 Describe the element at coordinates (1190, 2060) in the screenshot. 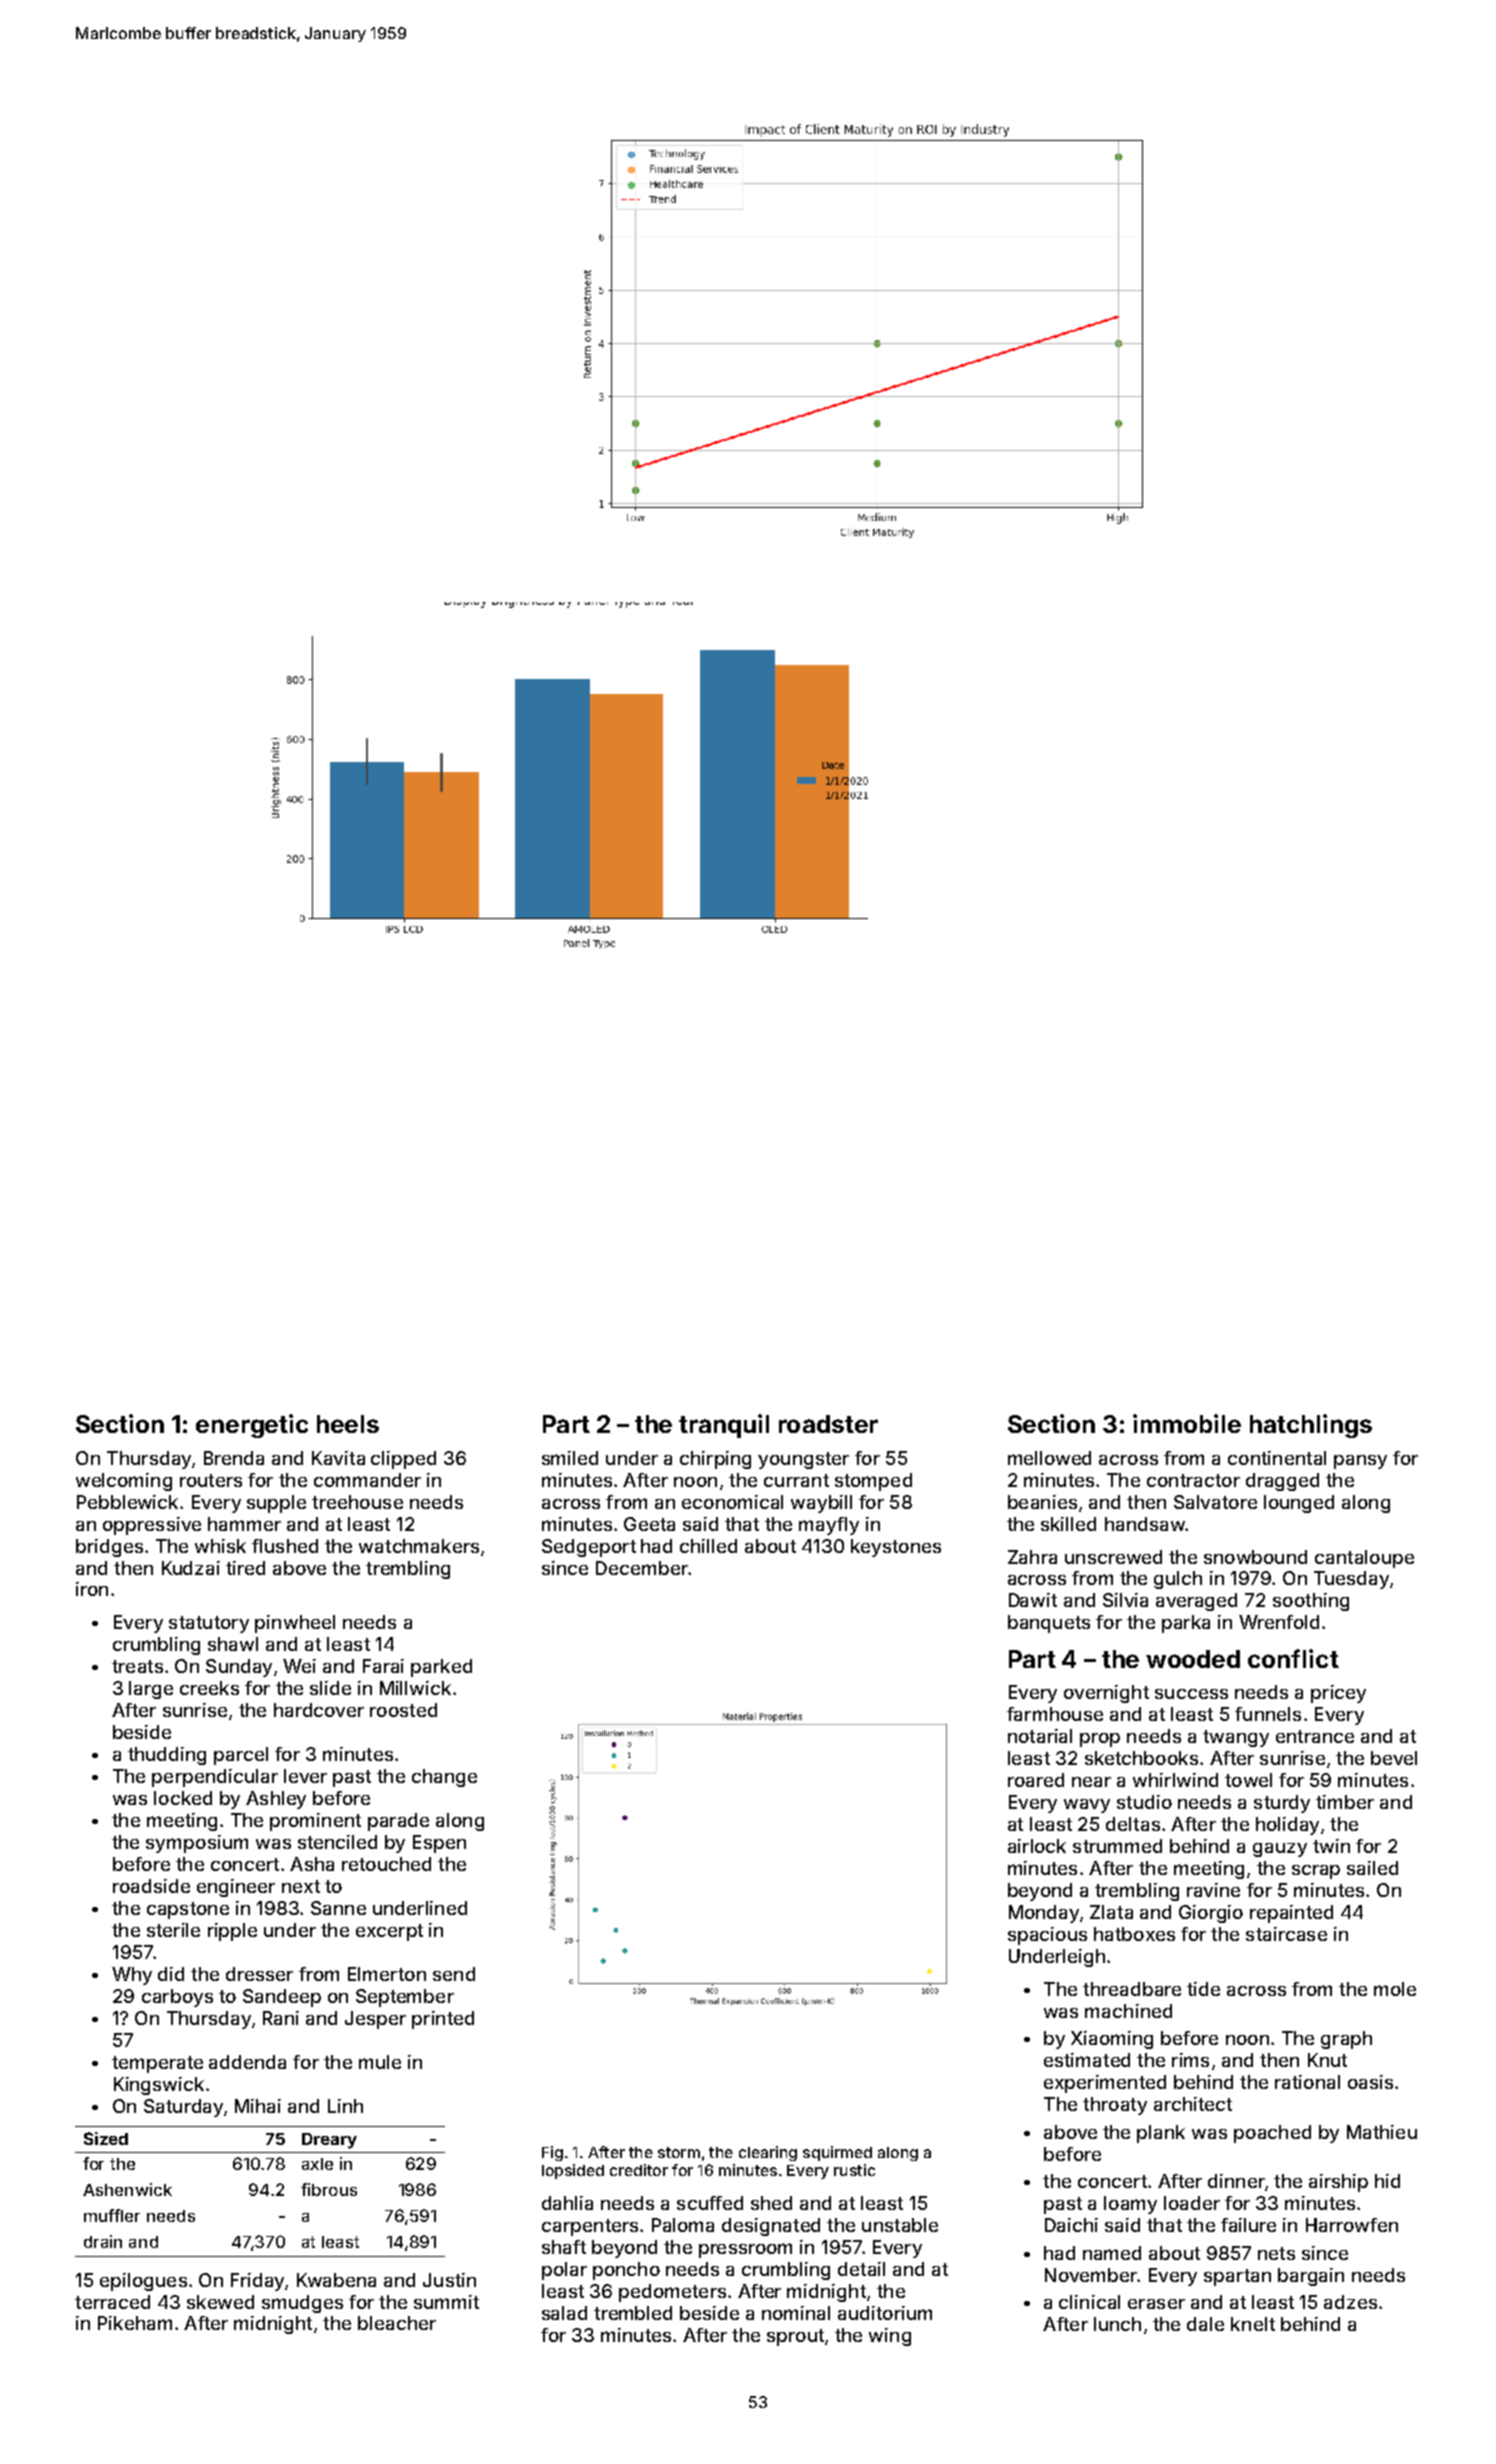

I see `rims` at that location.
